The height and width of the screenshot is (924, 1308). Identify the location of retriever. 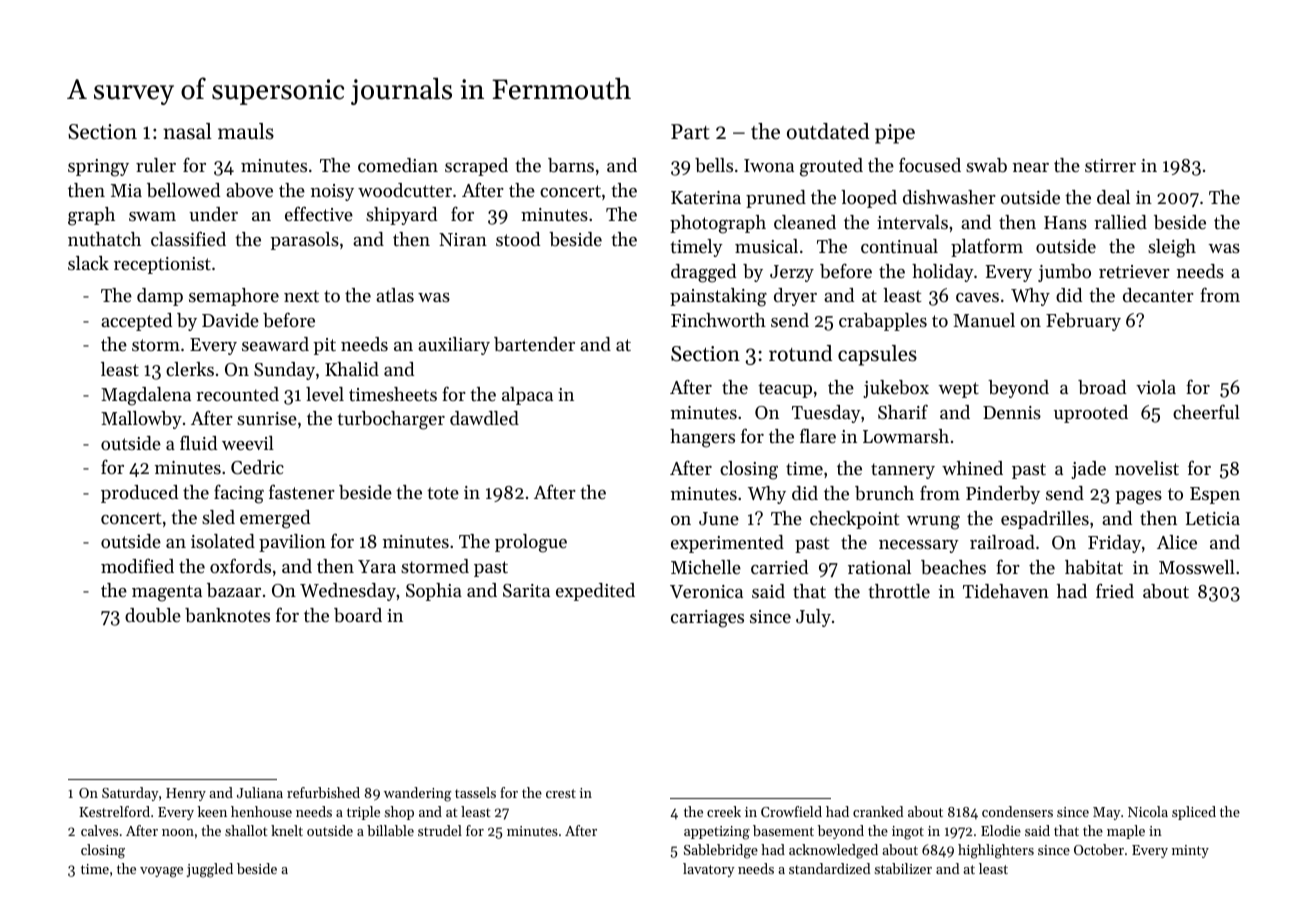
(1134, 271).
